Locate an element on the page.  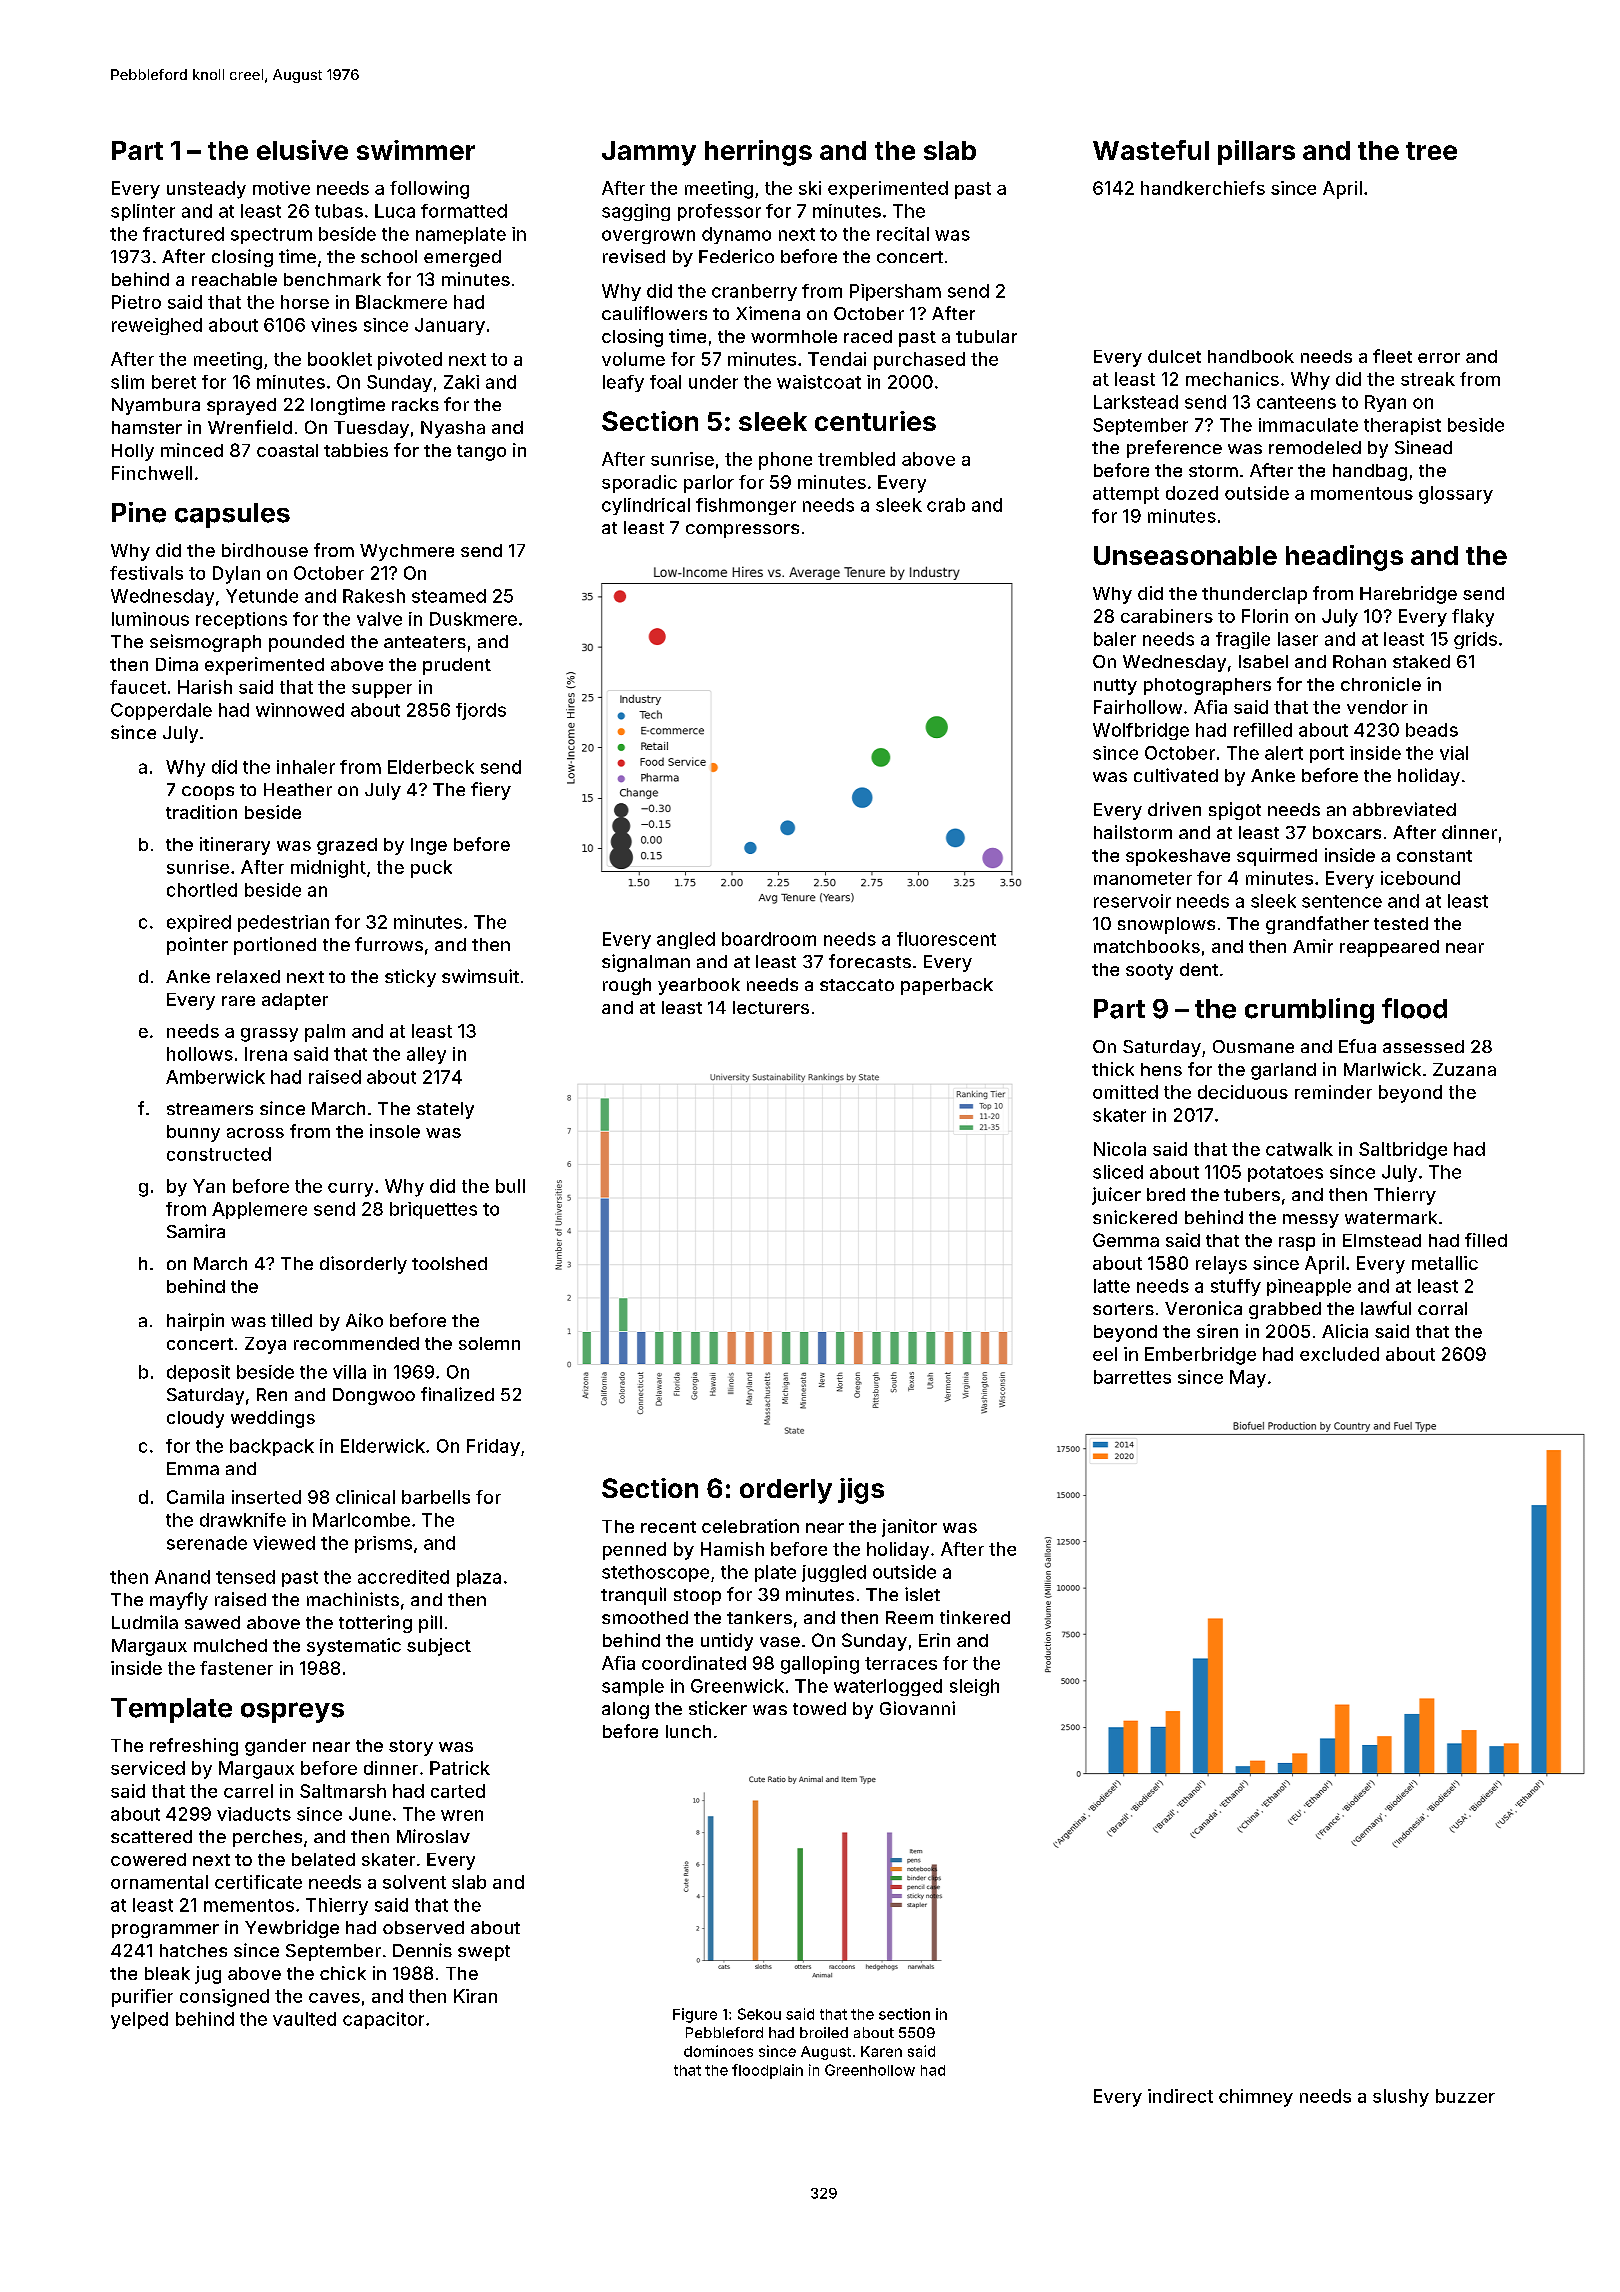
adapter is located at coordinates (295, 1001).
